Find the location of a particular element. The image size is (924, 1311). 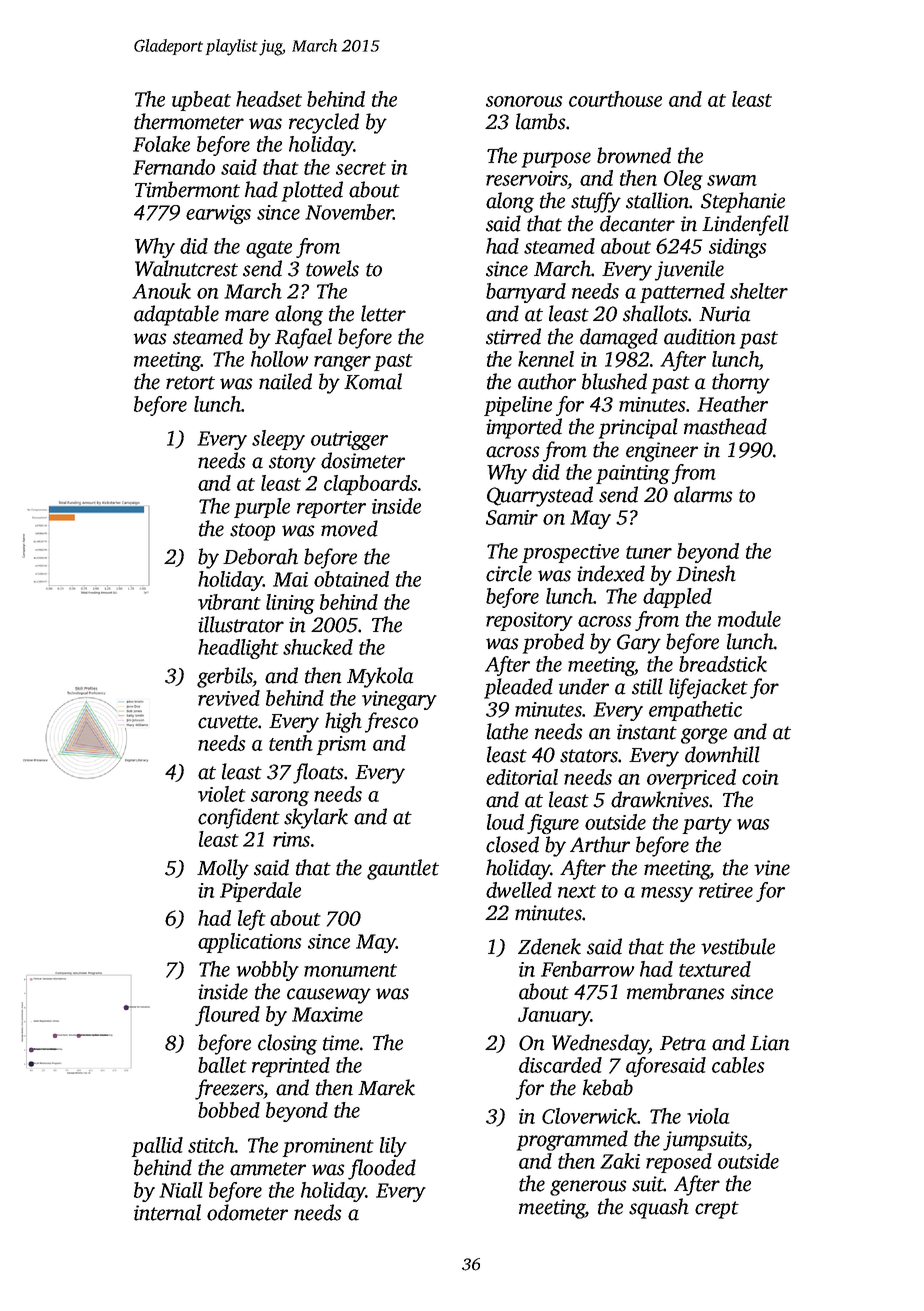

secret is located at coordinates (361, 168).
